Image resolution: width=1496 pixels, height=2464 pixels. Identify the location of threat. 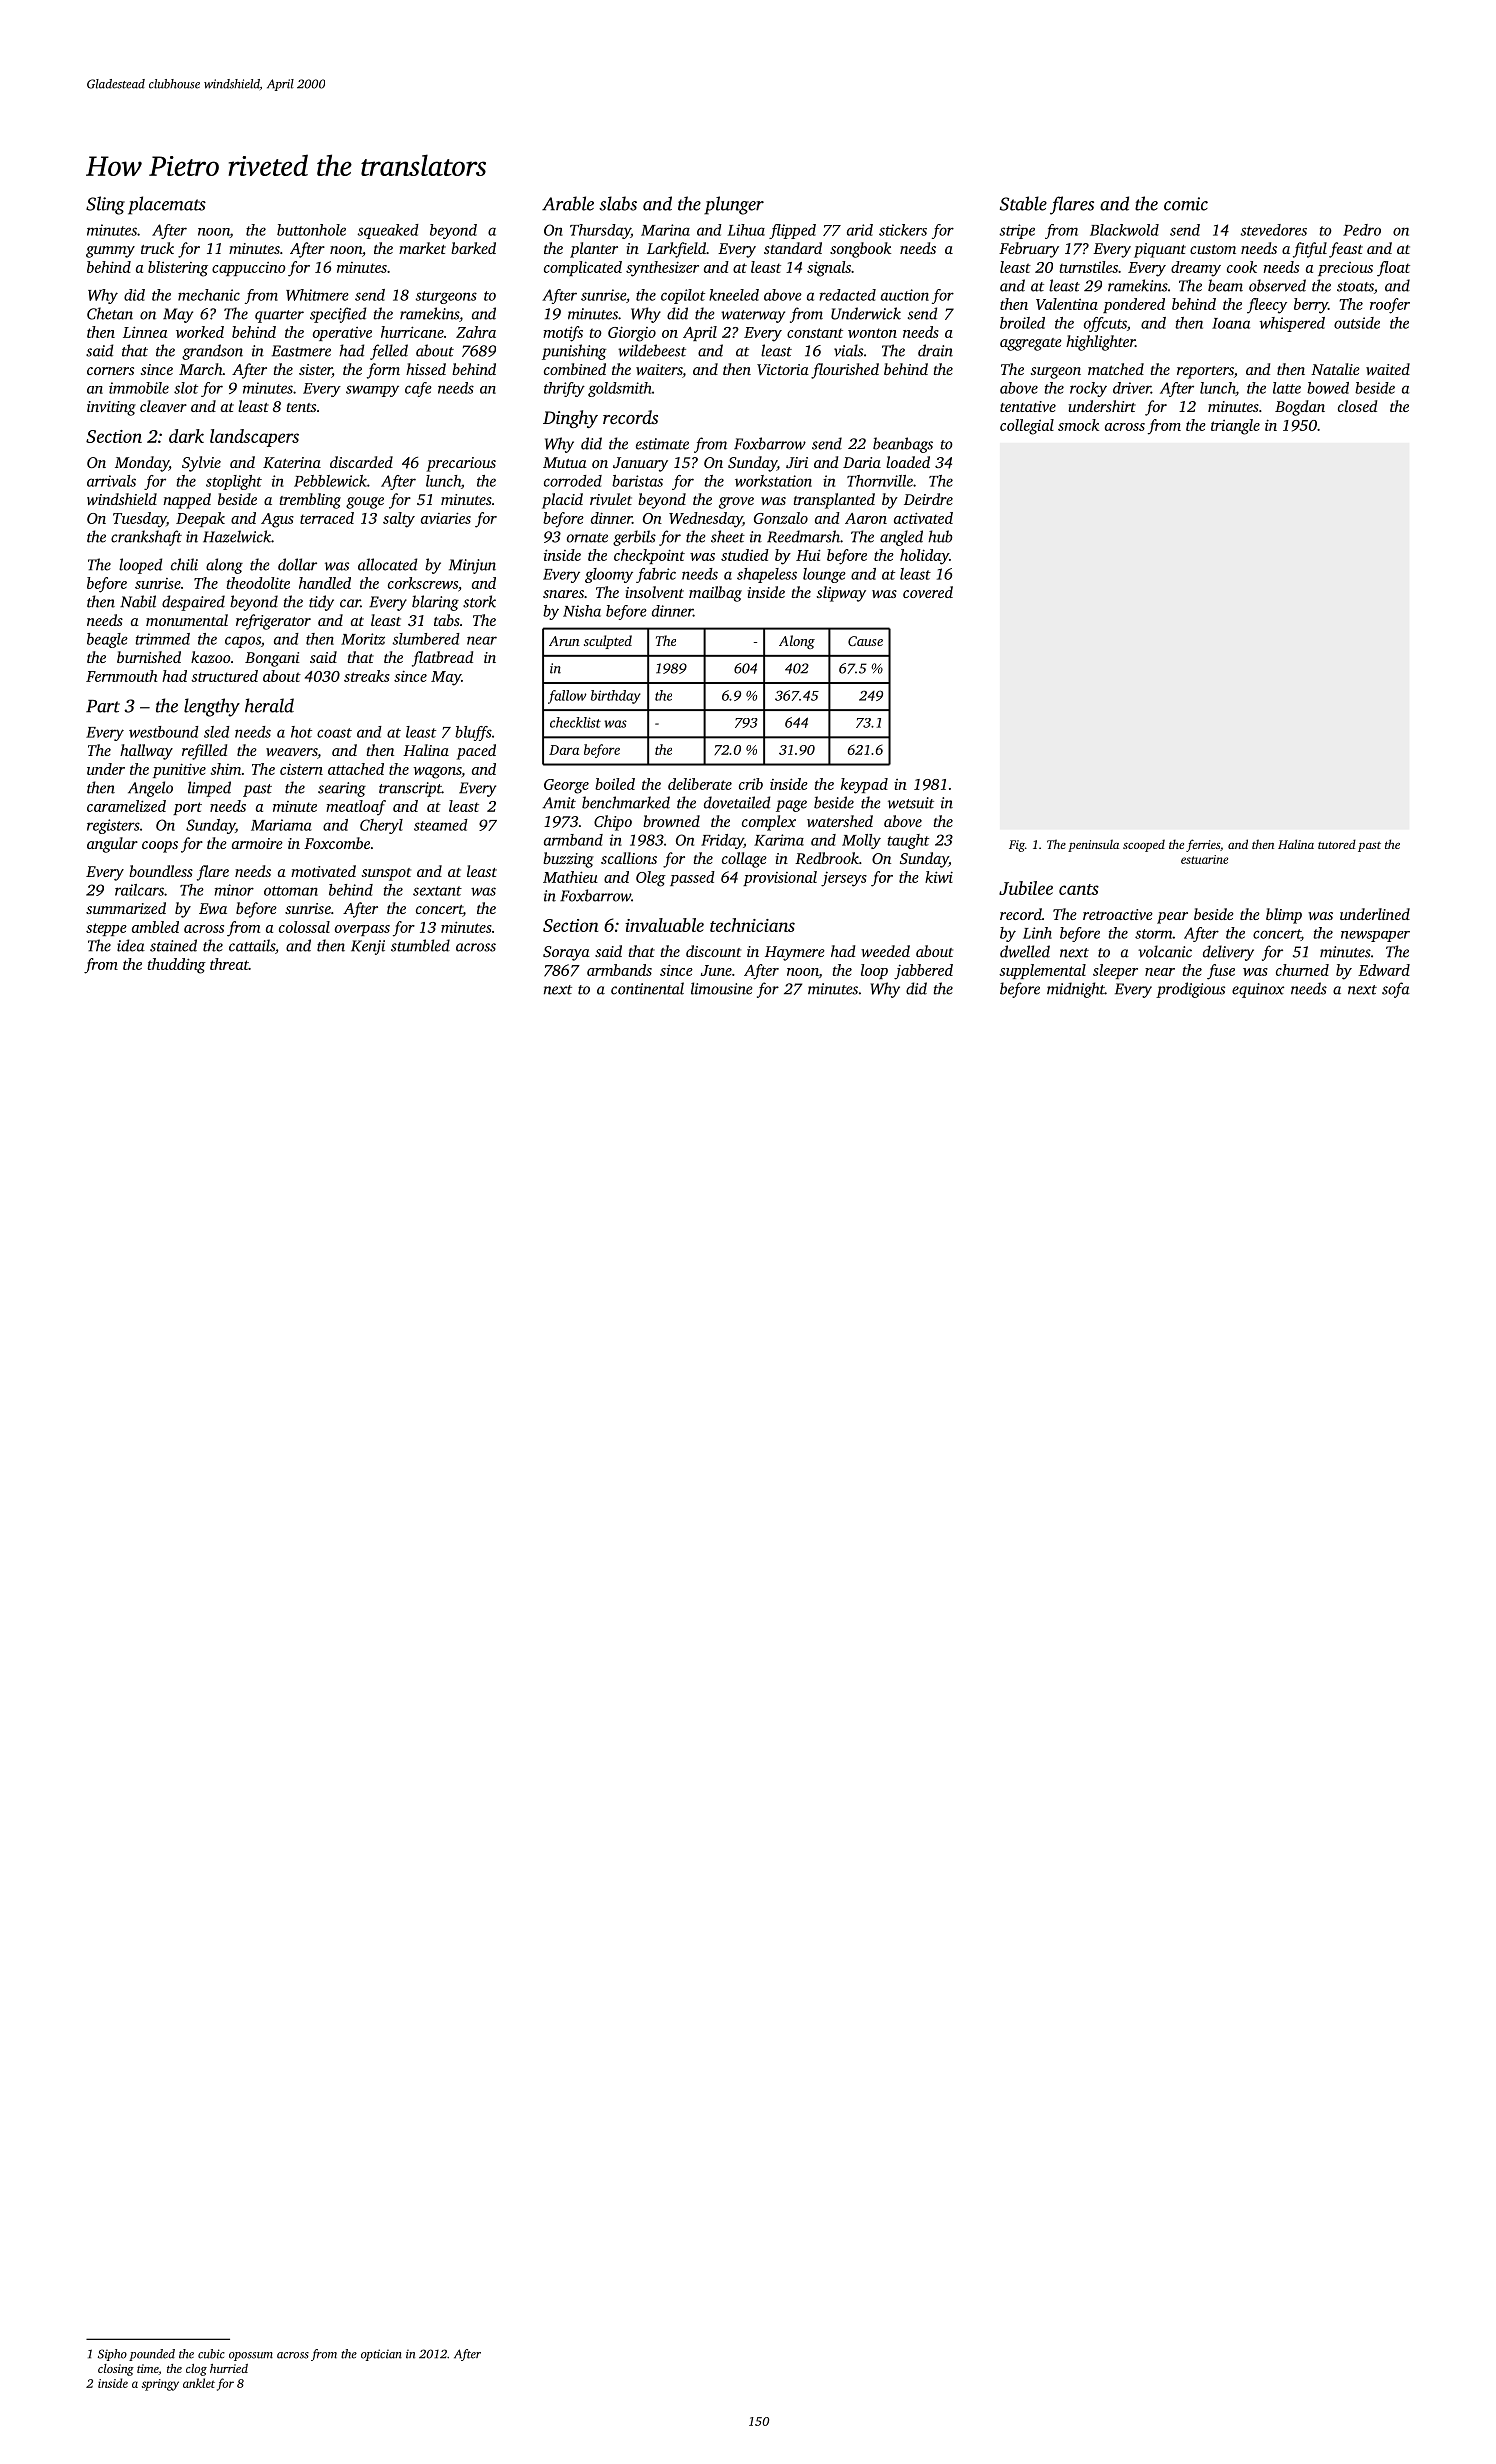
(229, 964).
